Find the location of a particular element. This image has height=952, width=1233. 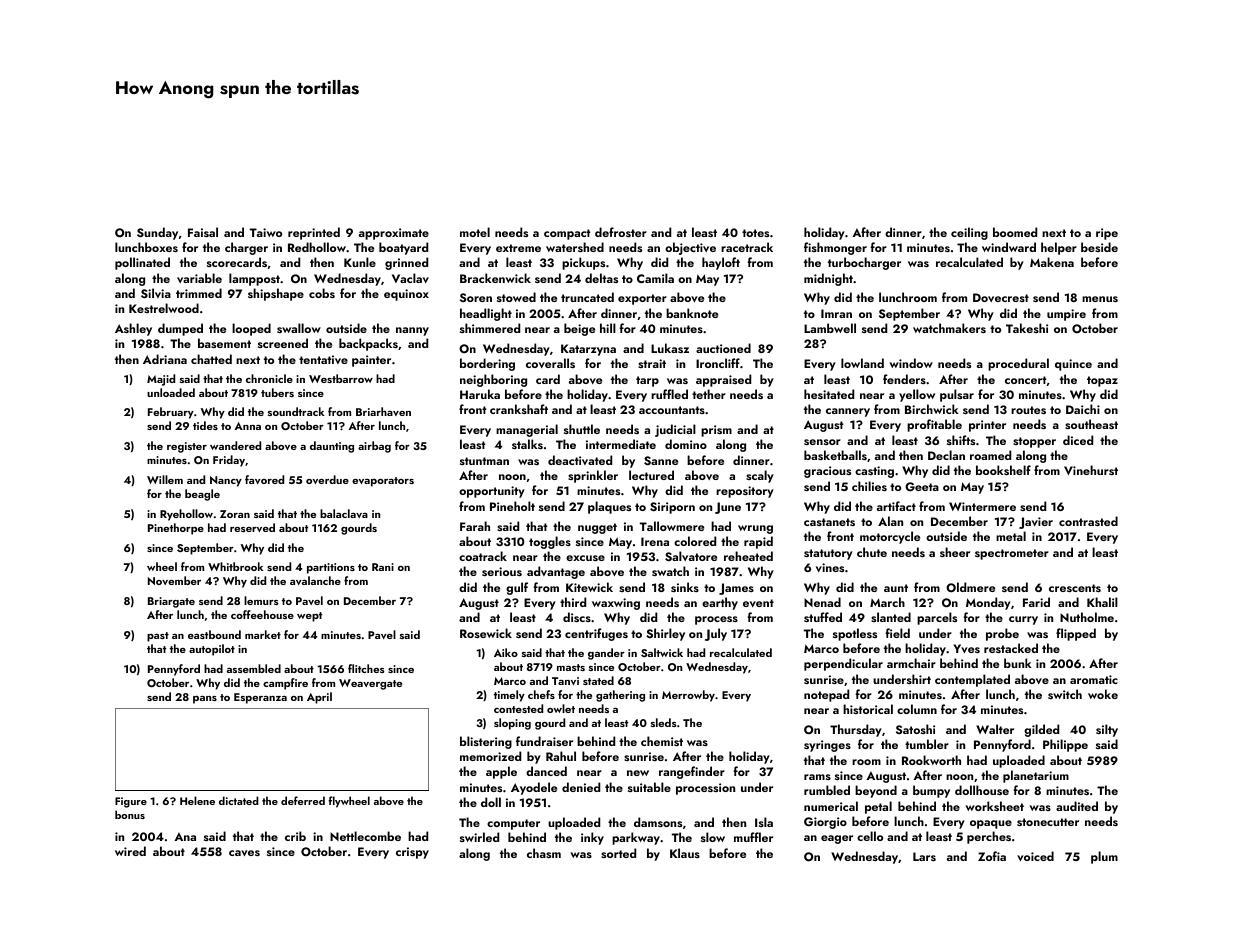

Taiwo is located at coordinates (266, 232).
